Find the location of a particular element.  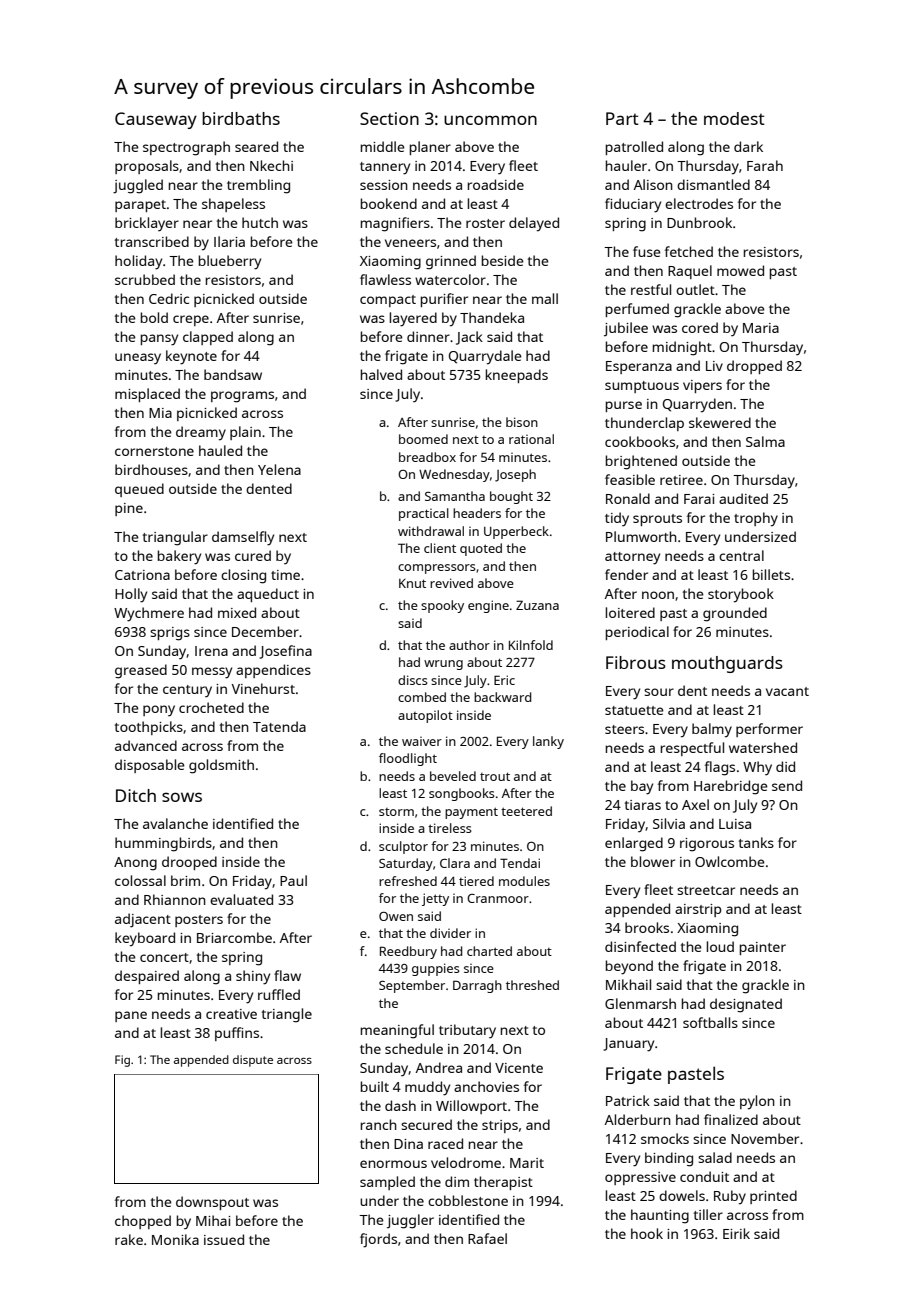

brightened is located at coordinates (641, 462).
